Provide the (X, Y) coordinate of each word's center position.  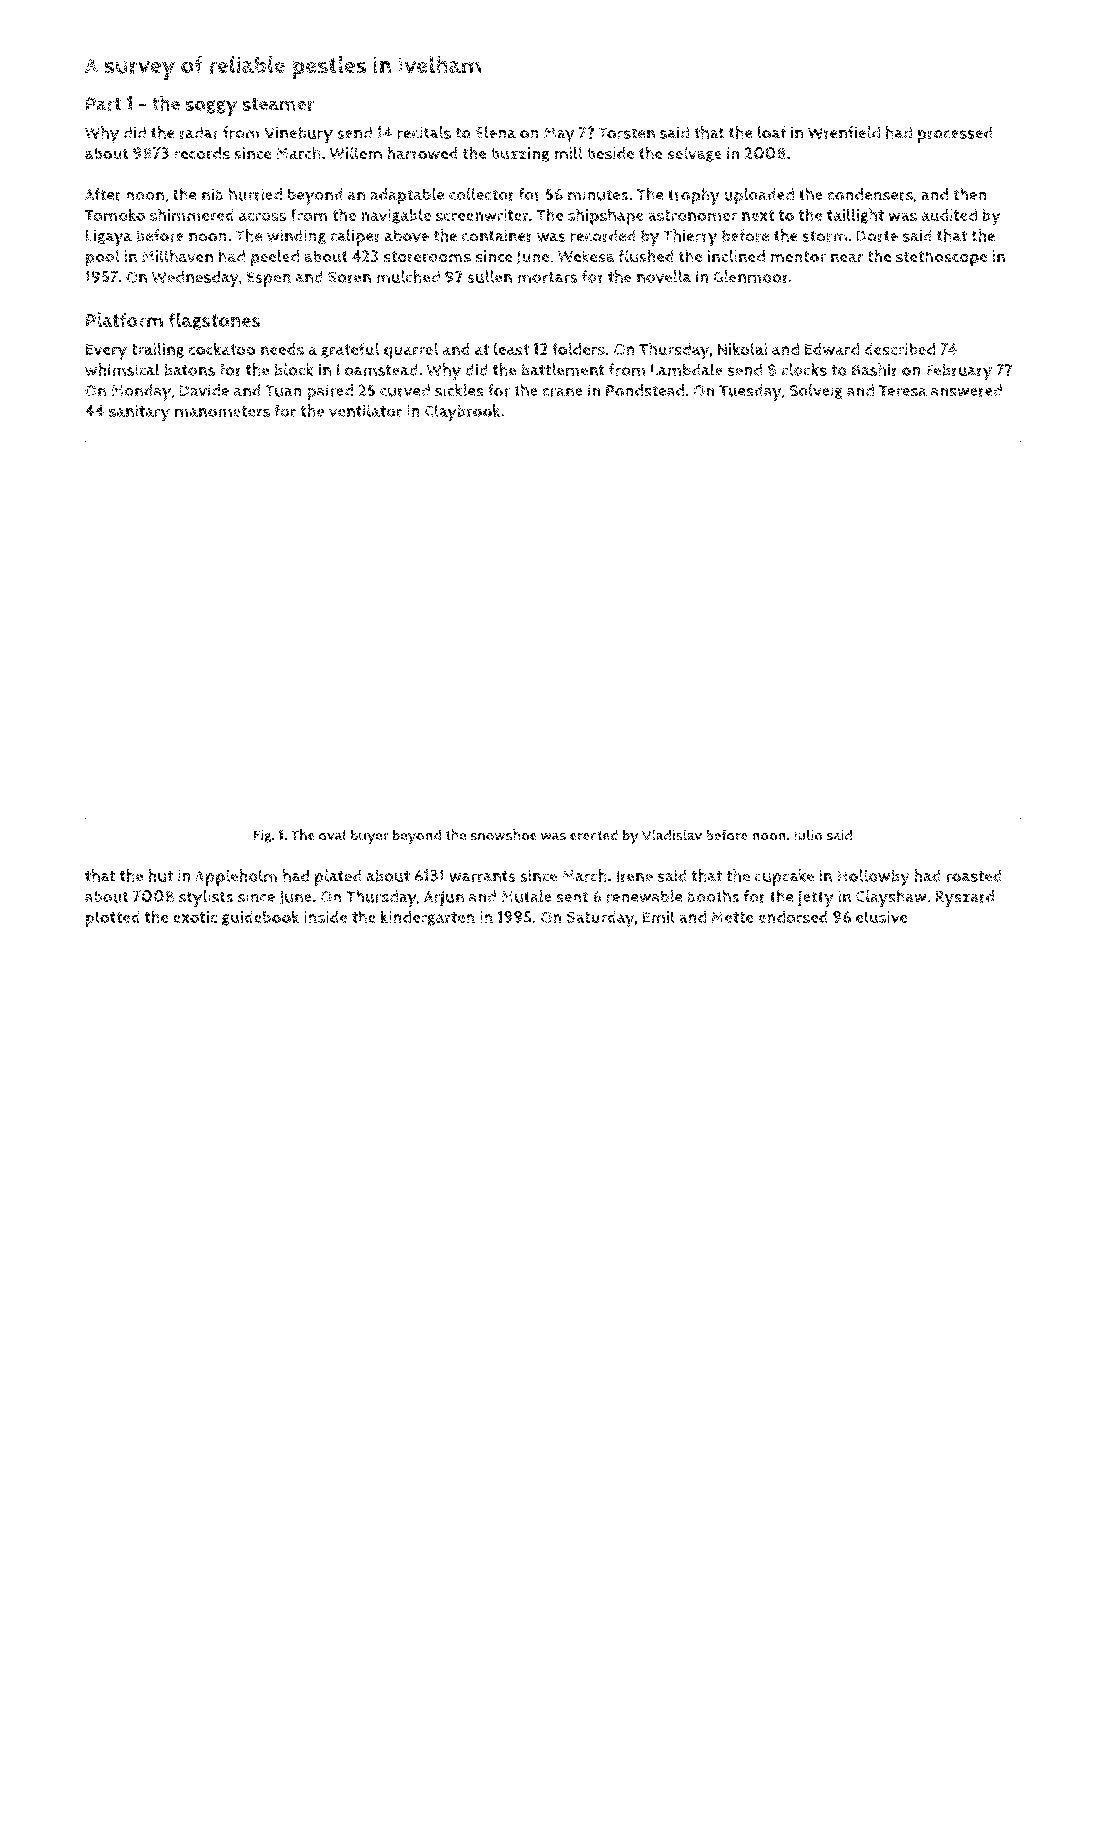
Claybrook (463, 413)
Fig (263, 836)
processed (955, 134)
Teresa (903, 391)
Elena (496, 132)
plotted (112, 919)
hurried (255, 194)
